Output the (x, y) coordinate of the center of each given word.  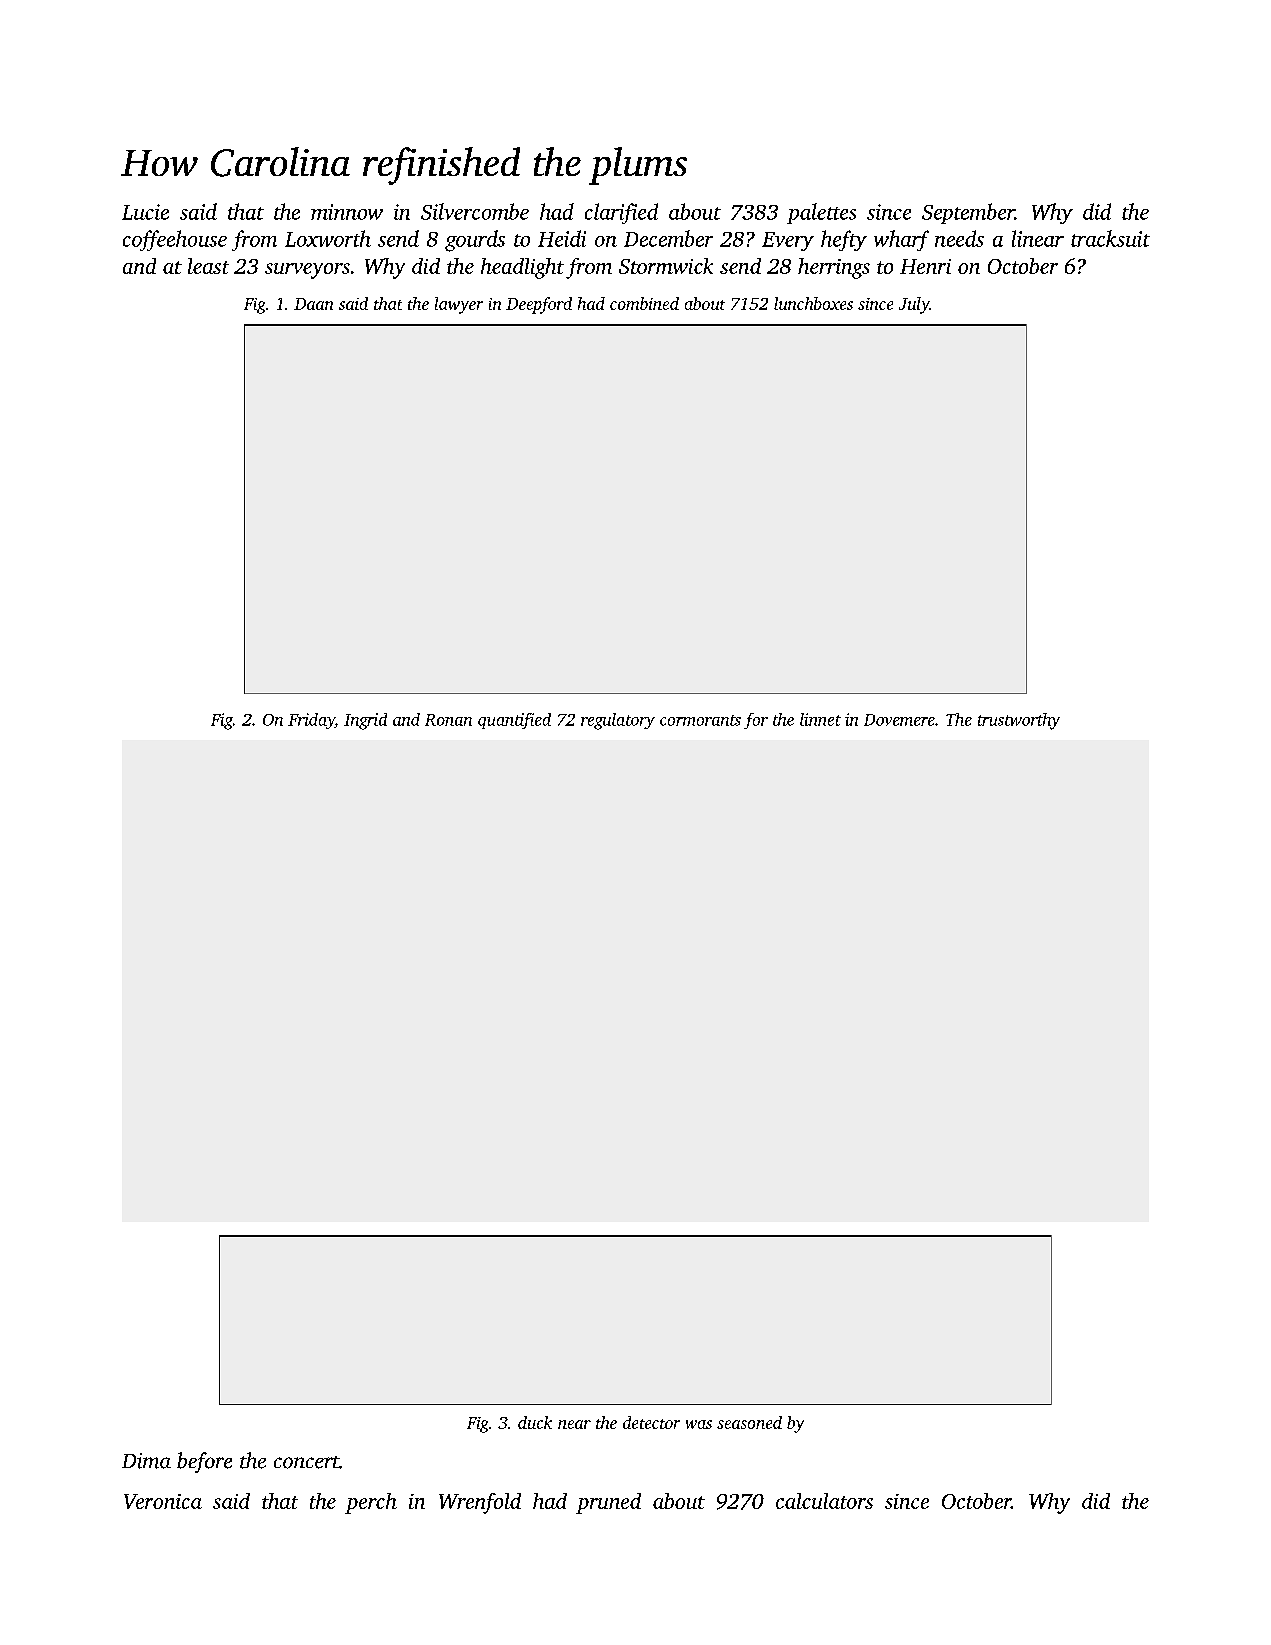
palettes (821, 213)
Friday (311, 721)
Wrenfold (480, 1503)
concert (306, 1462)
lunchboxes (813, 303)
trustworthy (1019, 721)
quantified (514, 721)
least (208, 266)
